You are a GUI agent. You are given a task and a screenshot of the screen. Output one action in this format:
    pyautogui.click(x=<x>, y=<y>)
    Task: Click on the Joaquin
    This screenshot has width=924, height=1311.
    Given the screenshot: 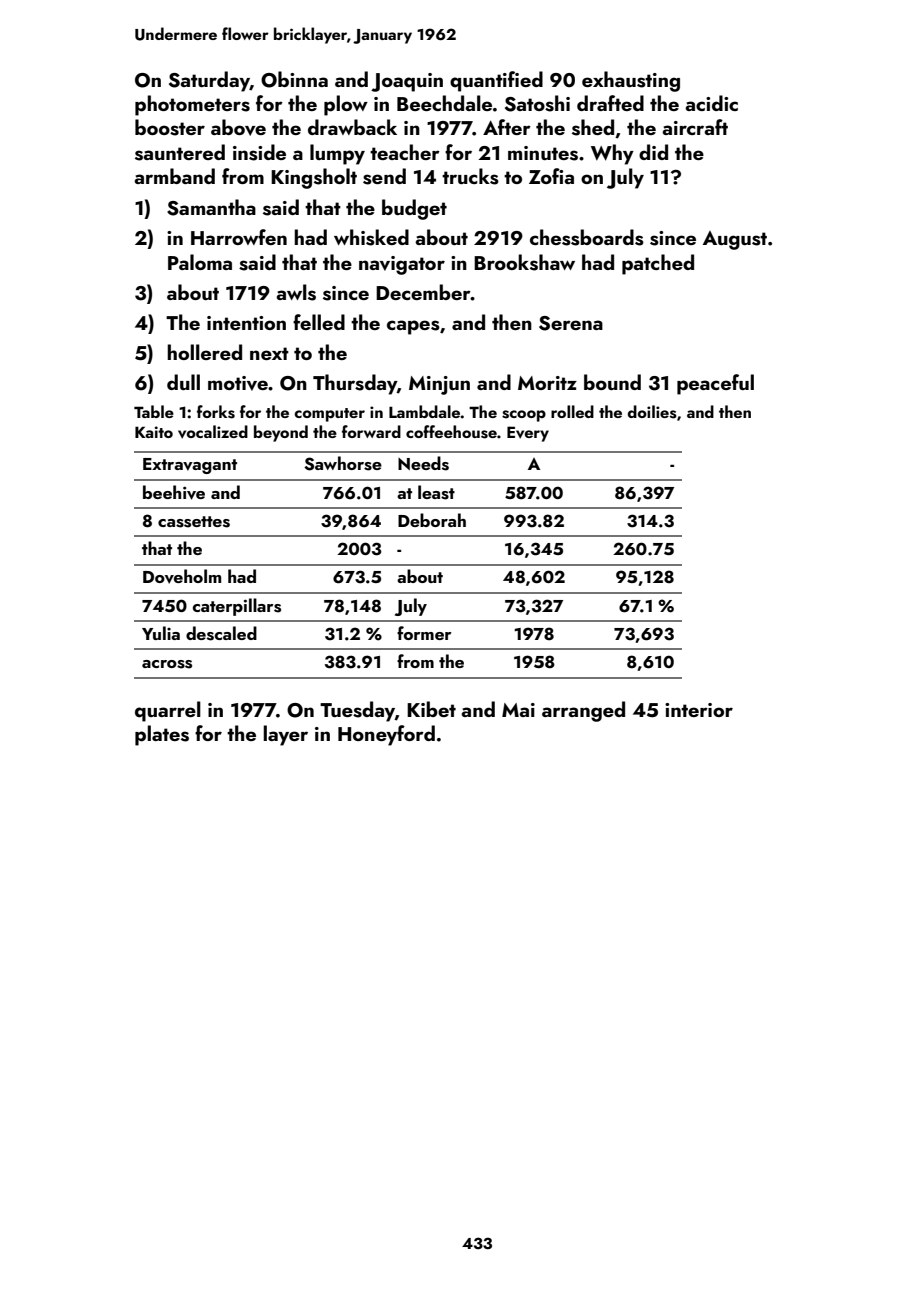 What is the action you would take?
    pyautogui.click(x=407, y=82)
